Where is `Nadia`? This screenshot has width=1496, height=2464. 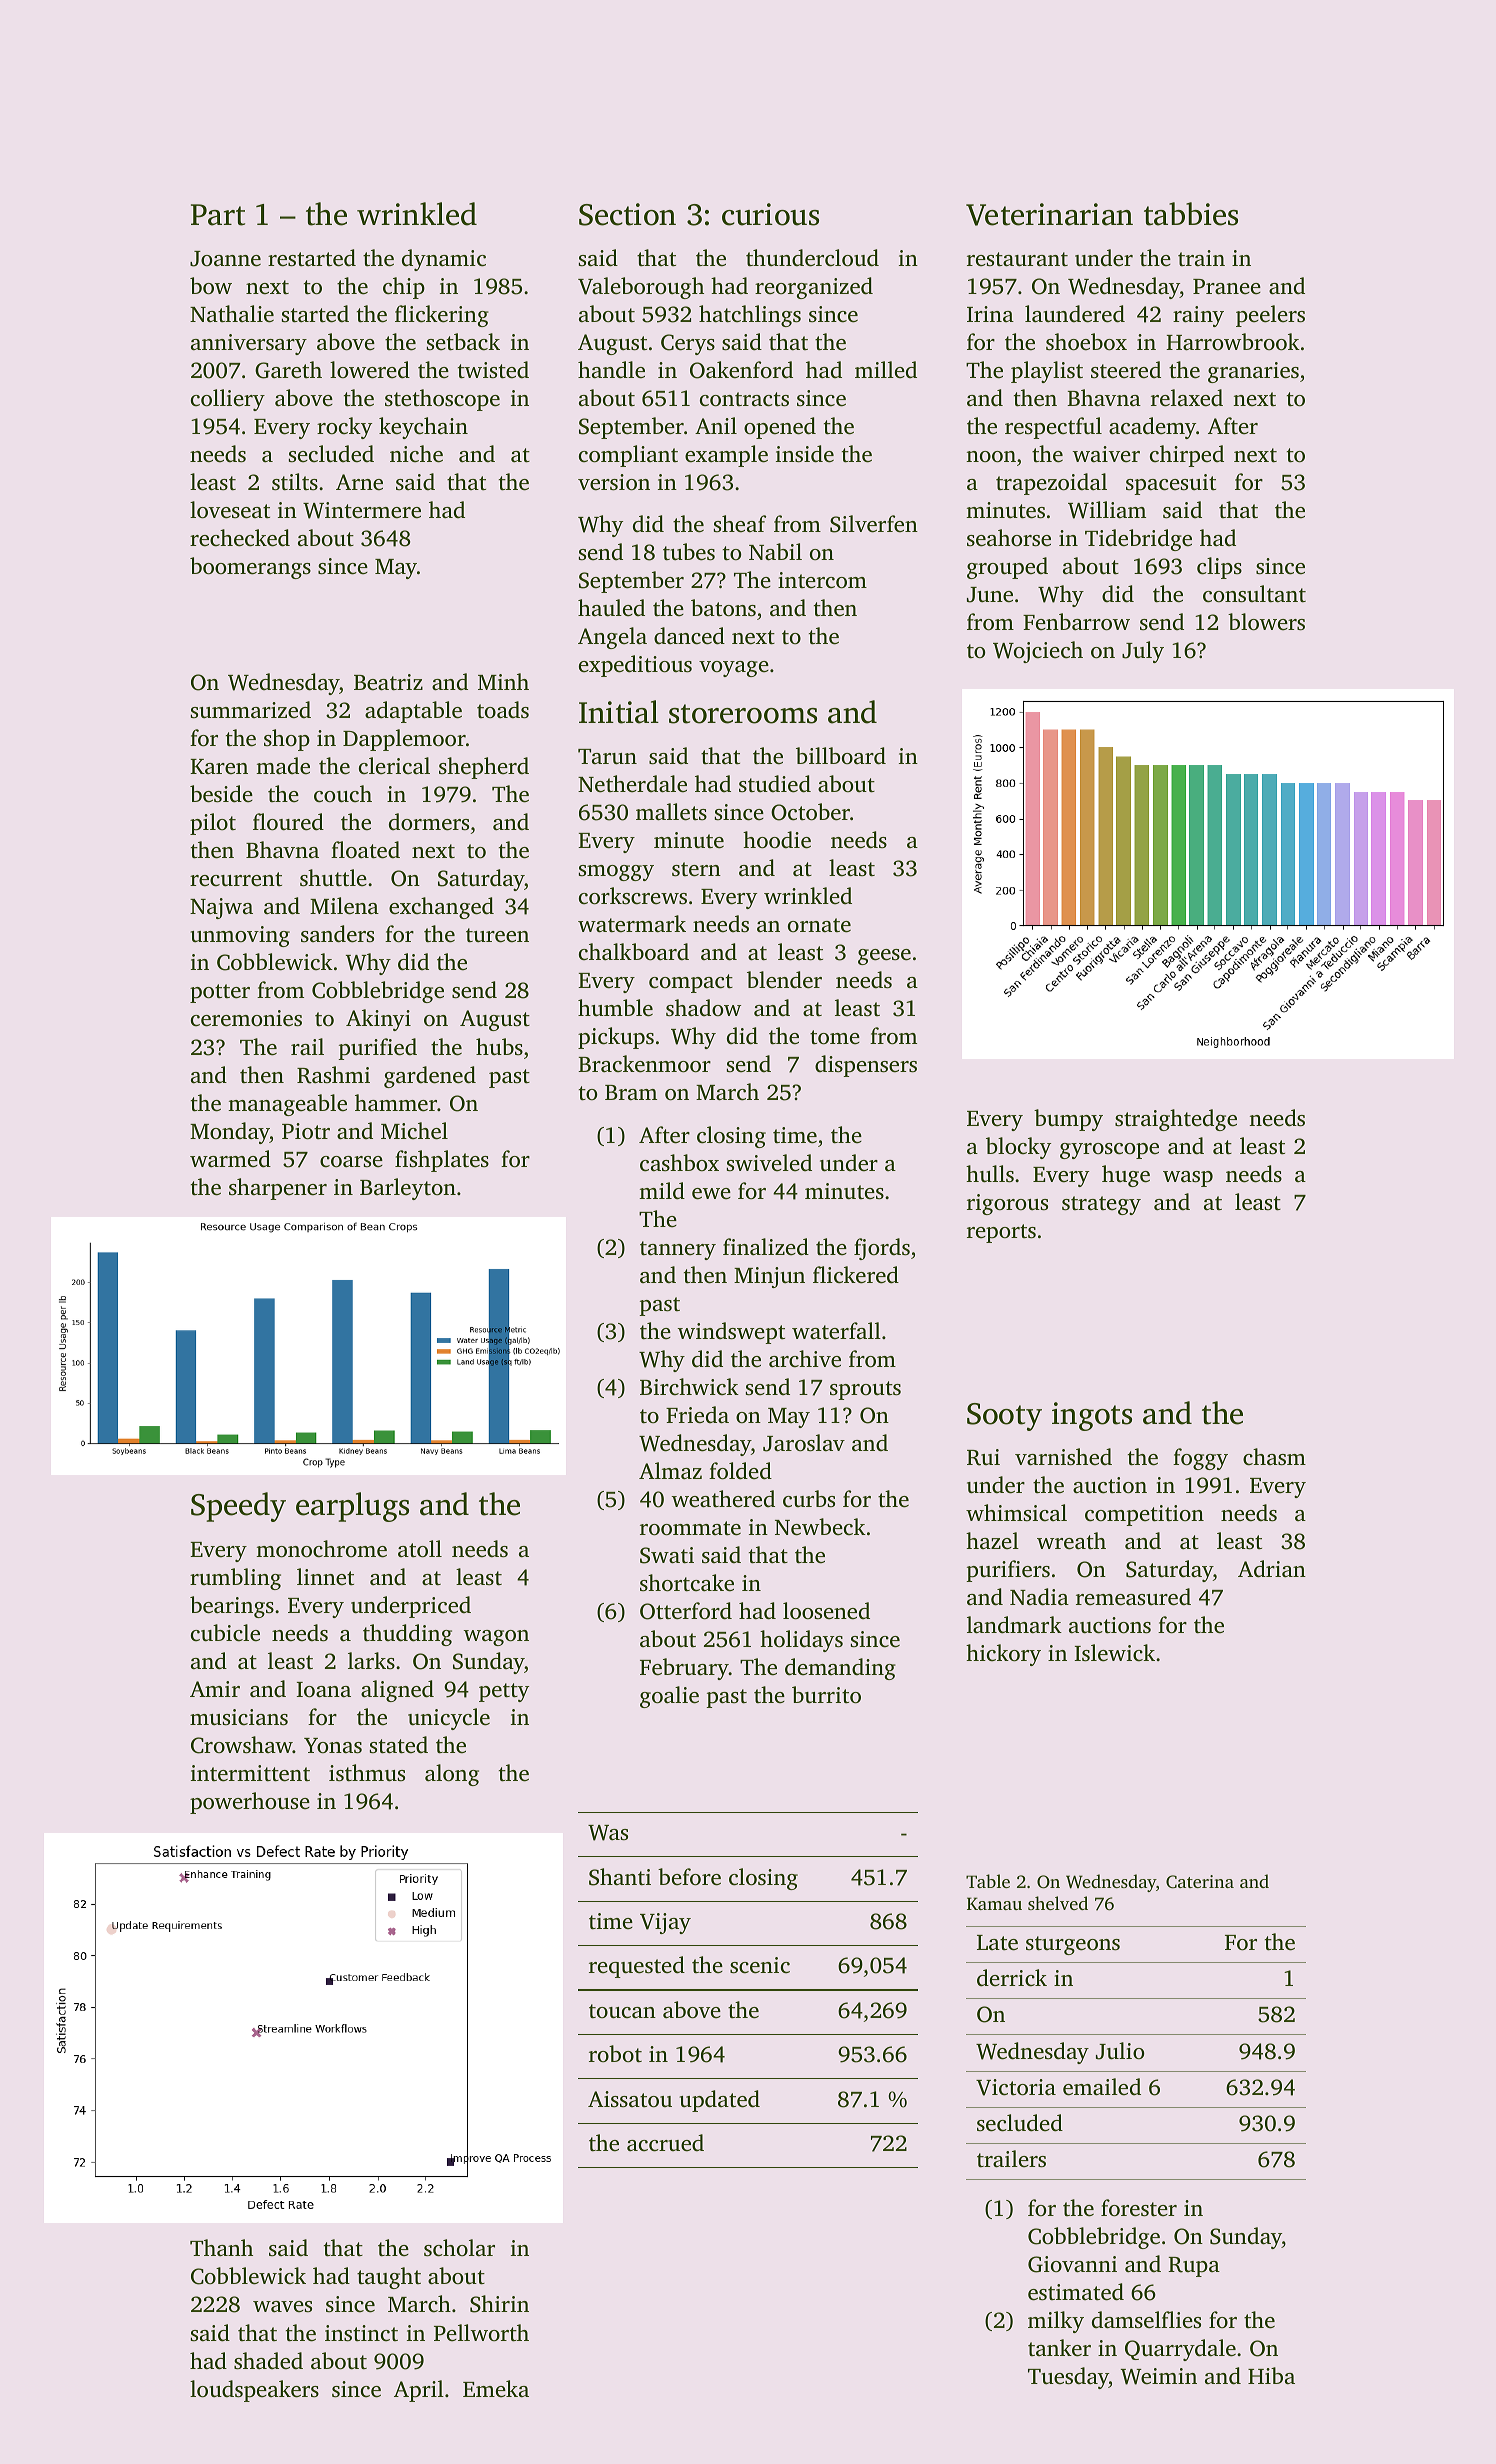
Nadia is located at coordinates (1039, 1597).
